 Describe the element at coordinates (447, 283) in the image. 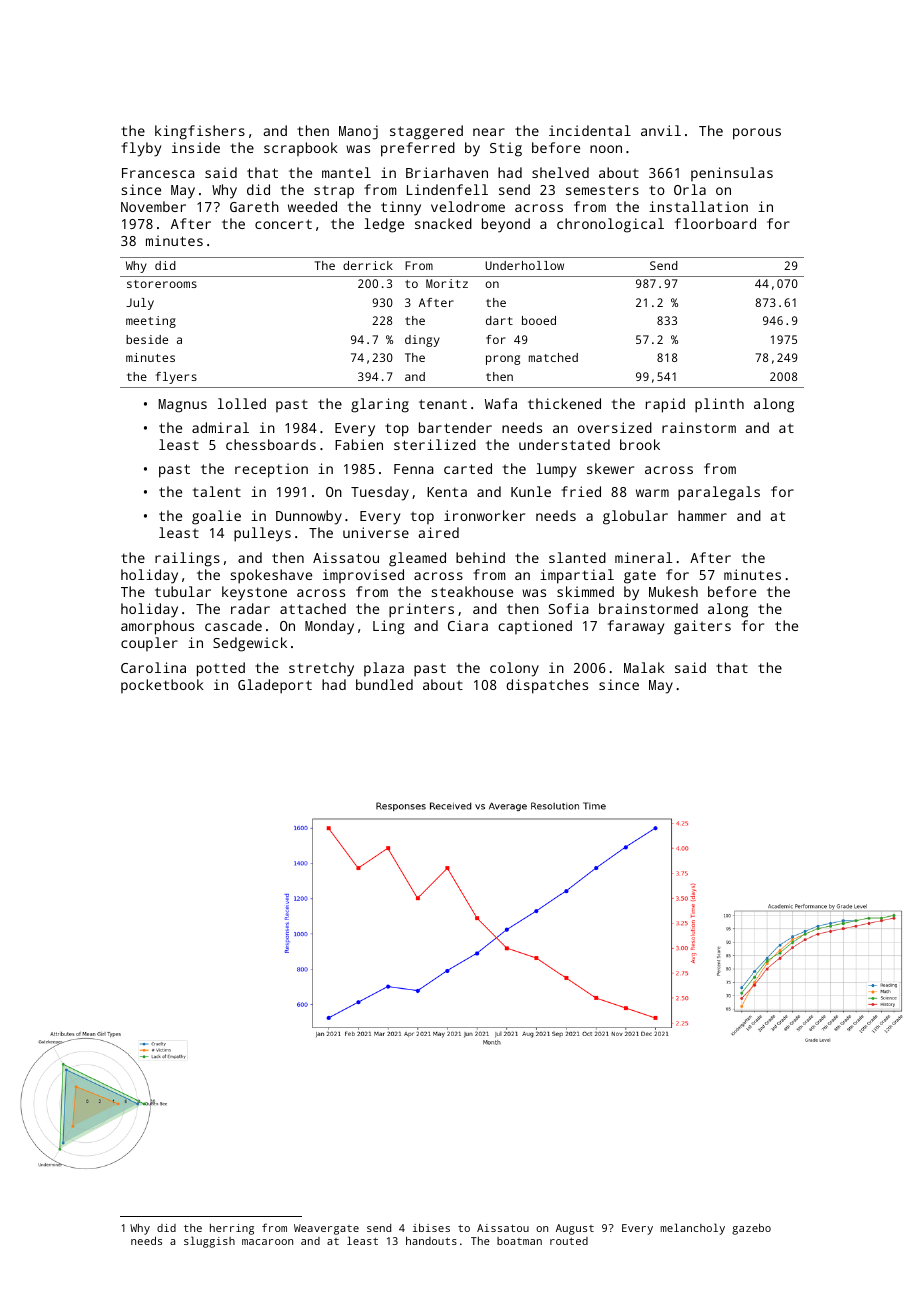

I see `Moritz` at that location.
